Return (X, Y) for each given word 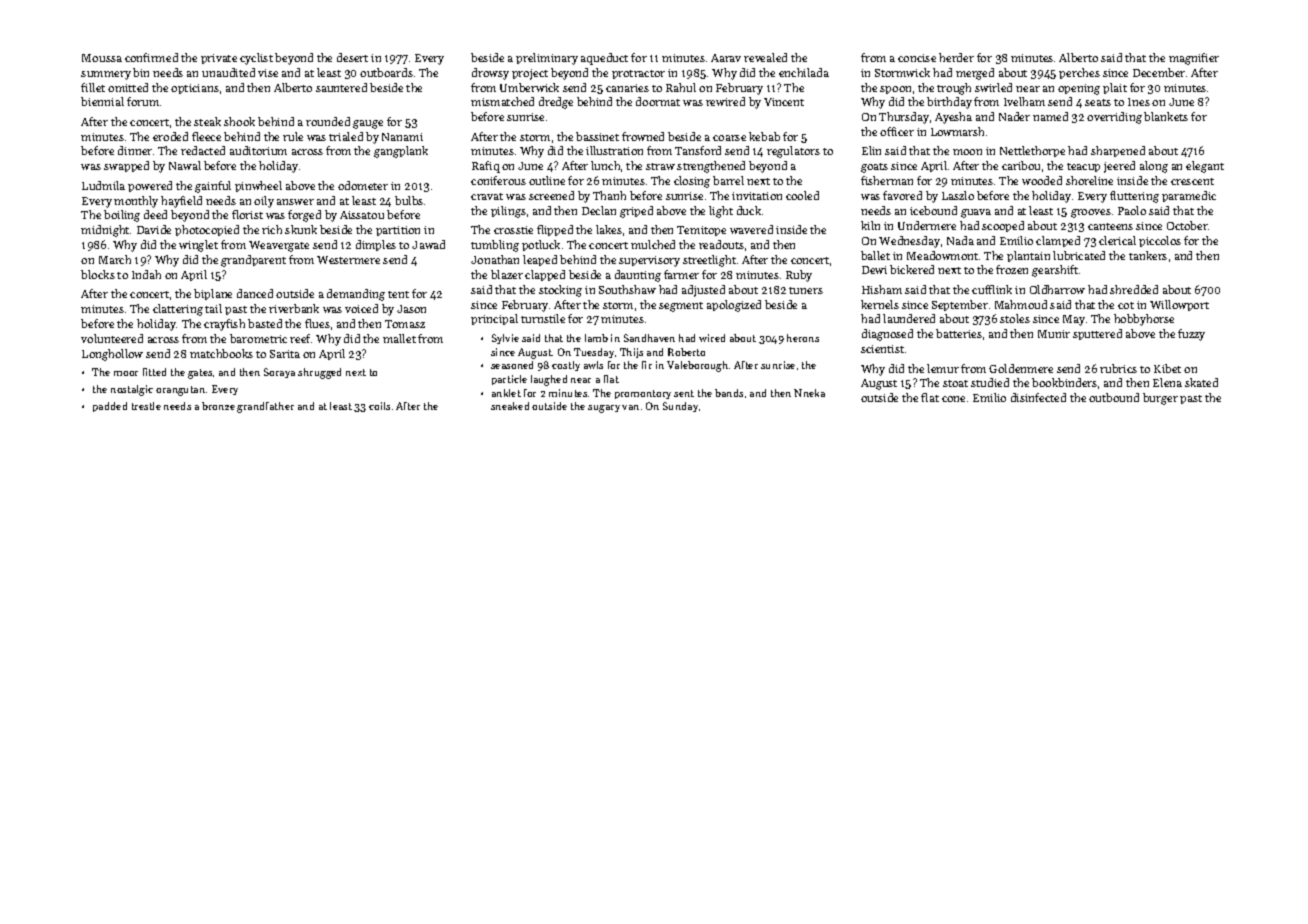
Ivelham (1024, 101)
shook (239, 121)
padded (110, 407)
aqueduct (604, 59)
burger (1160, 399)
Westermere (348, 260)
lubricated (1079, 255)
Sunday (680, 407)
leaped (540, 260)
